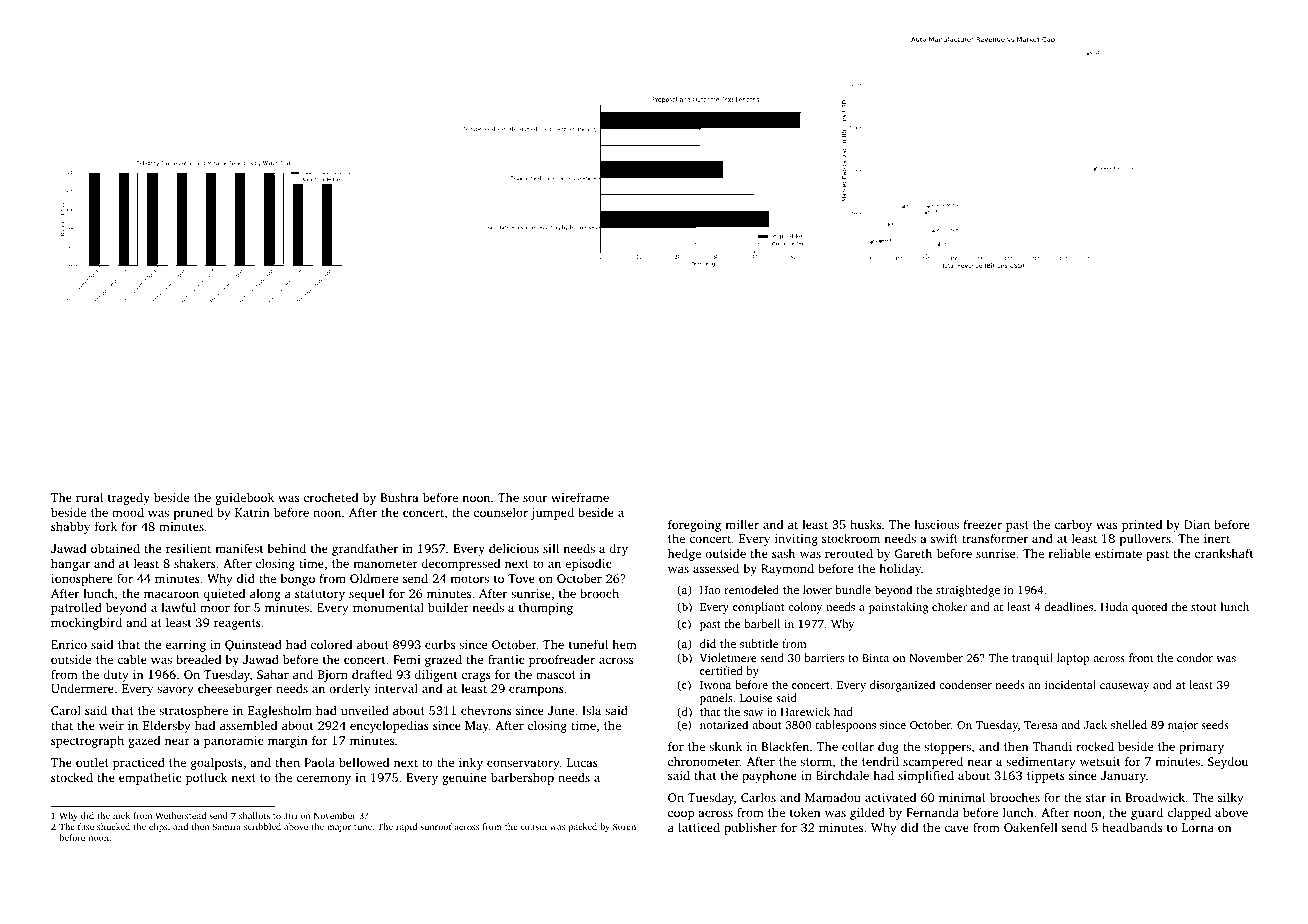 This screenshot has width=1308, height=924. What do you see at coordinates (111, 725) in the screenshot?
I see `weir` at bounding box center [111, 725].
